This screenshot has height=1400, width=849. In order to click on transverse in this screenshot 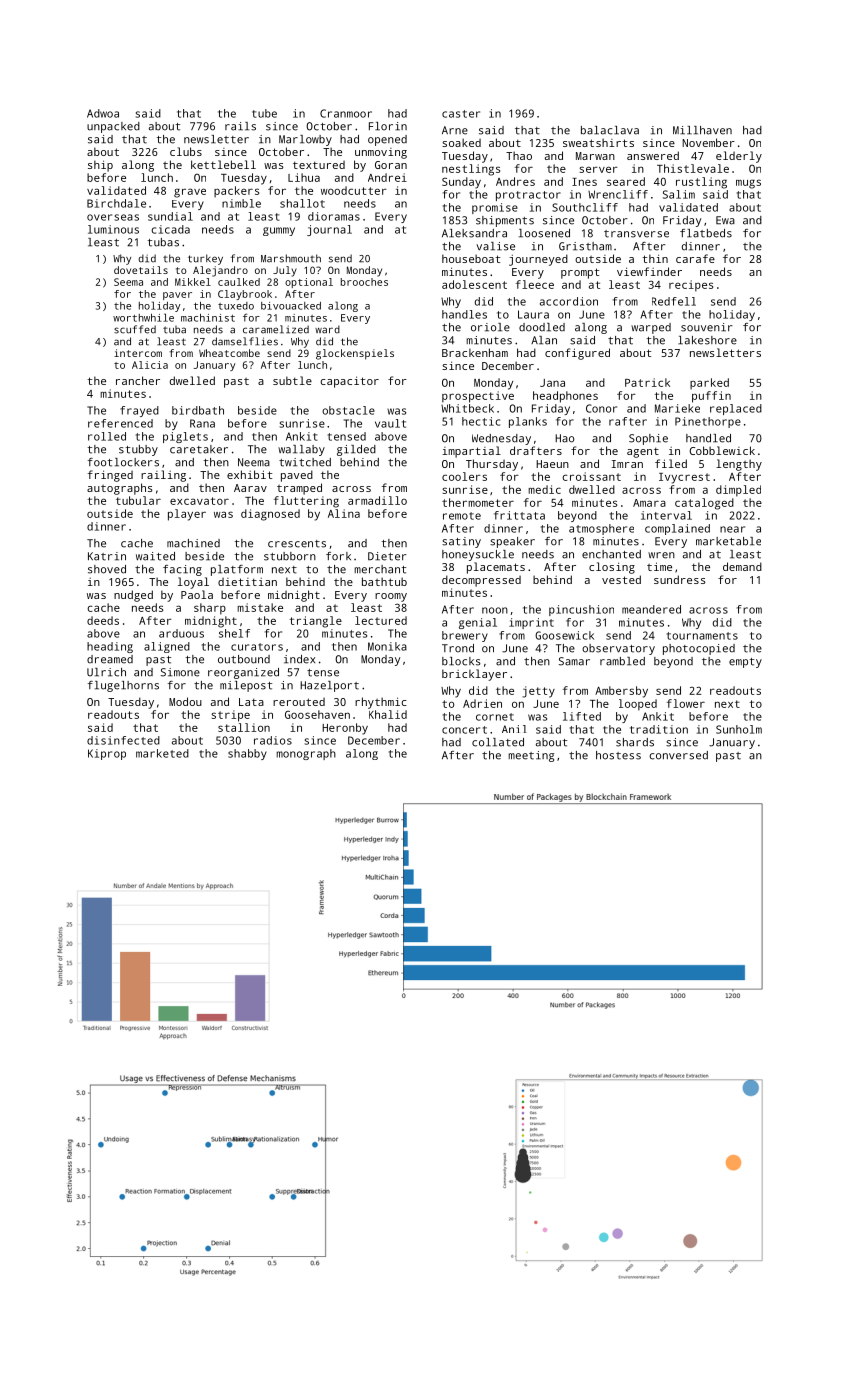, I will do `click(636, 234)`.
